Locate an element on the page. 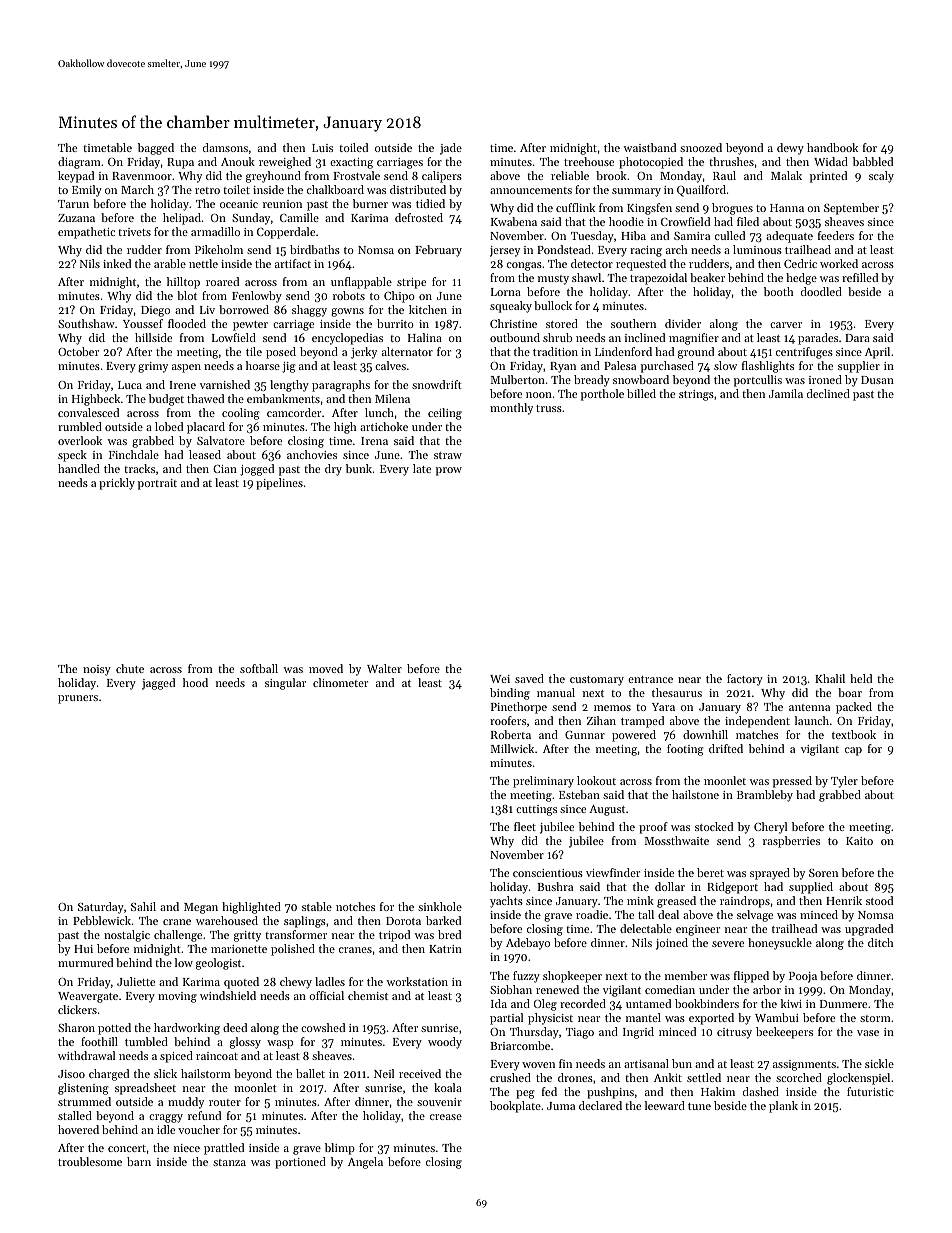 The image size is (952, 1233). February is located at coordinates (438, 251).
